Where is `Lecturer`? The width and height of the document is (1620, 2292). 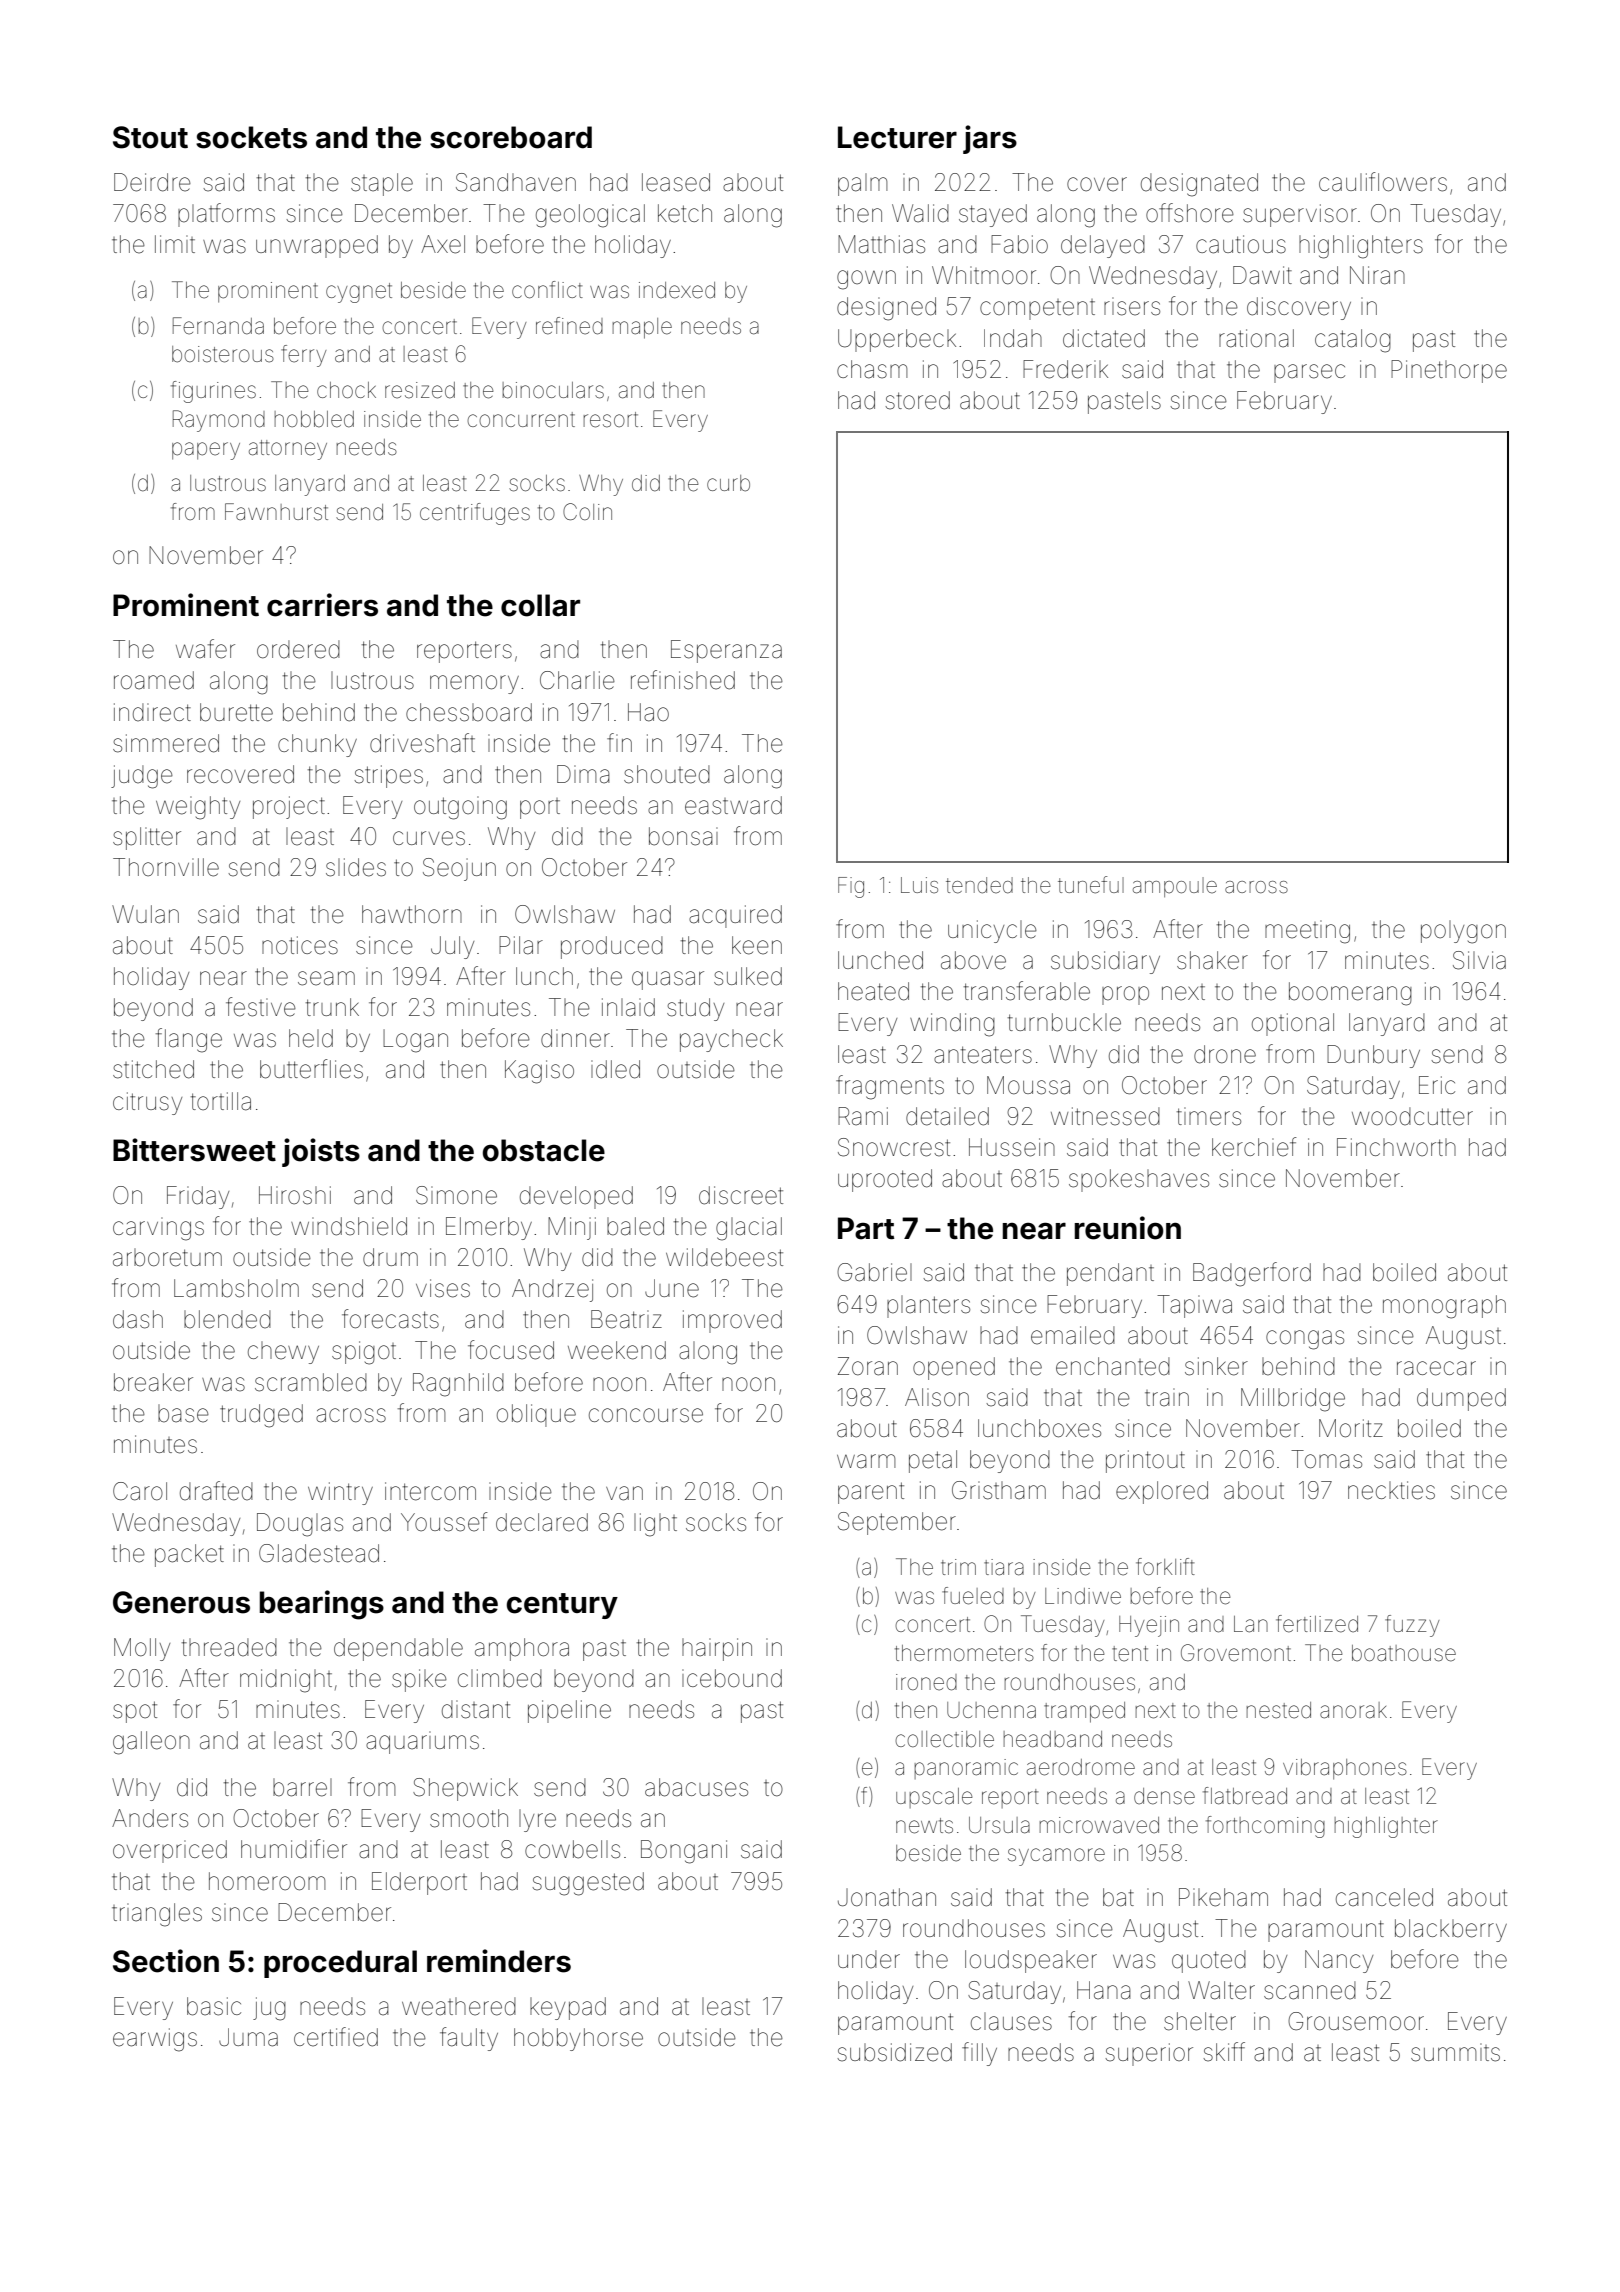 Lecturer is located at coordinates (897, 137).
